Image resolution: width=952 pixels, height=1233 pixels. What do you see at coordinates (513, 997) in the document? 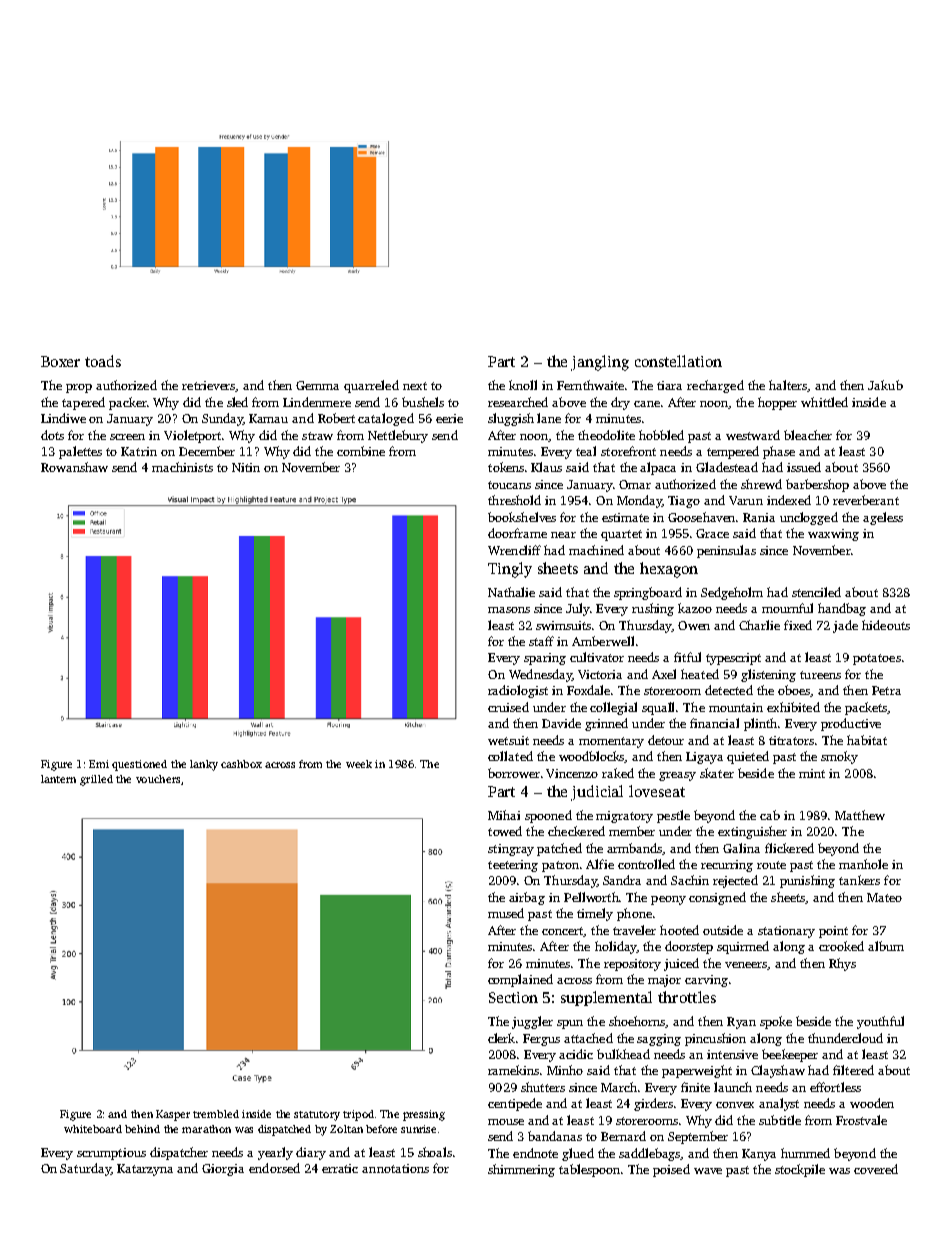
I see `Section` at bounding box center [513, 997].
